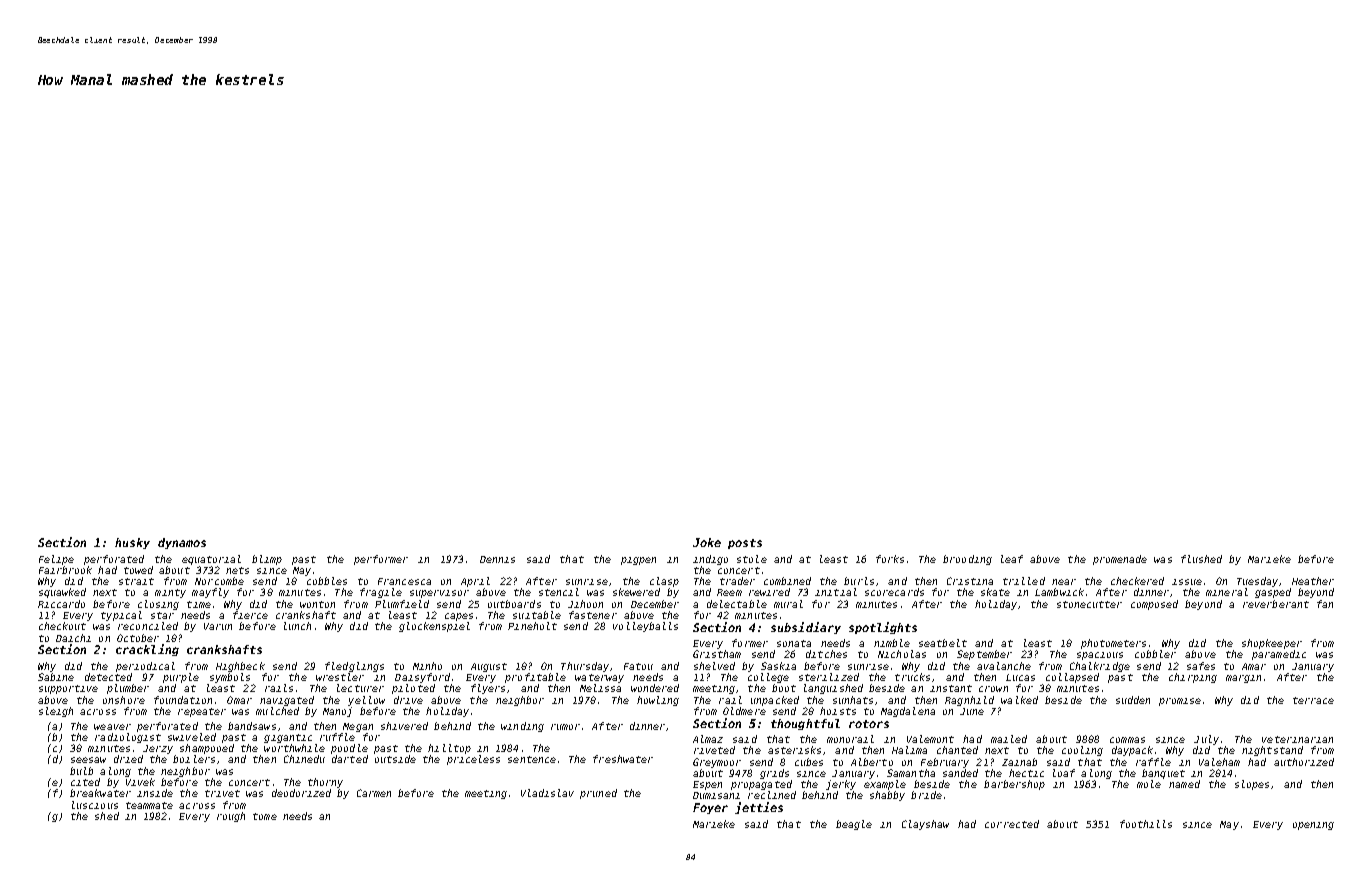  I want to click on Joke, so click(707, 542).
